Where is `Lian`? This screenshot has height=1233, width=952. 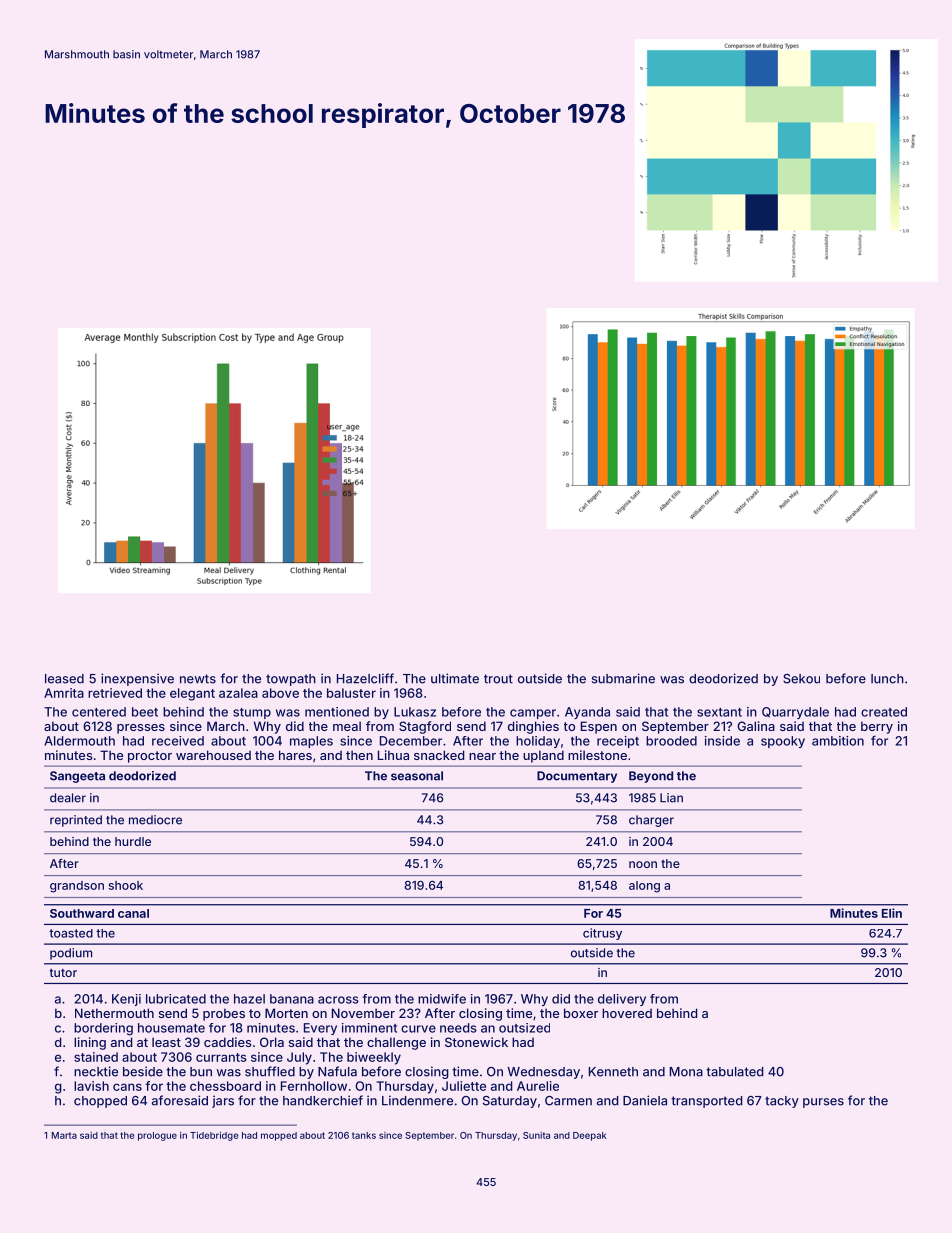 Lian is located at coordinates (671, 798).
